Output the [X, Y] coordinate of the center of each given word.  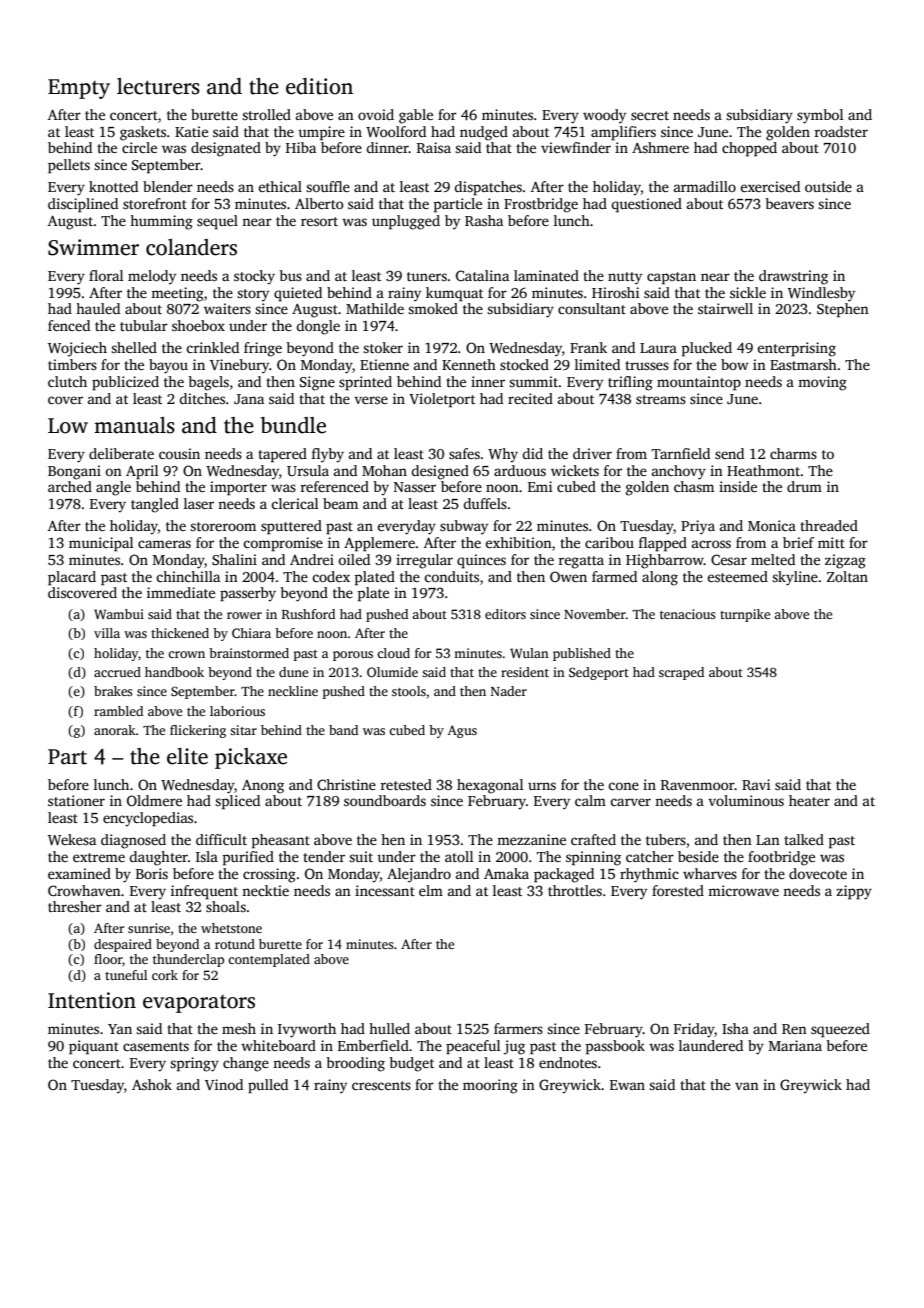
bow [734, 364]
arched [70, 486]
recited [530, 398]
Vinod [224, 1084]
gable [416, 116]
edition [319, 86]
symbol [820, 116]
